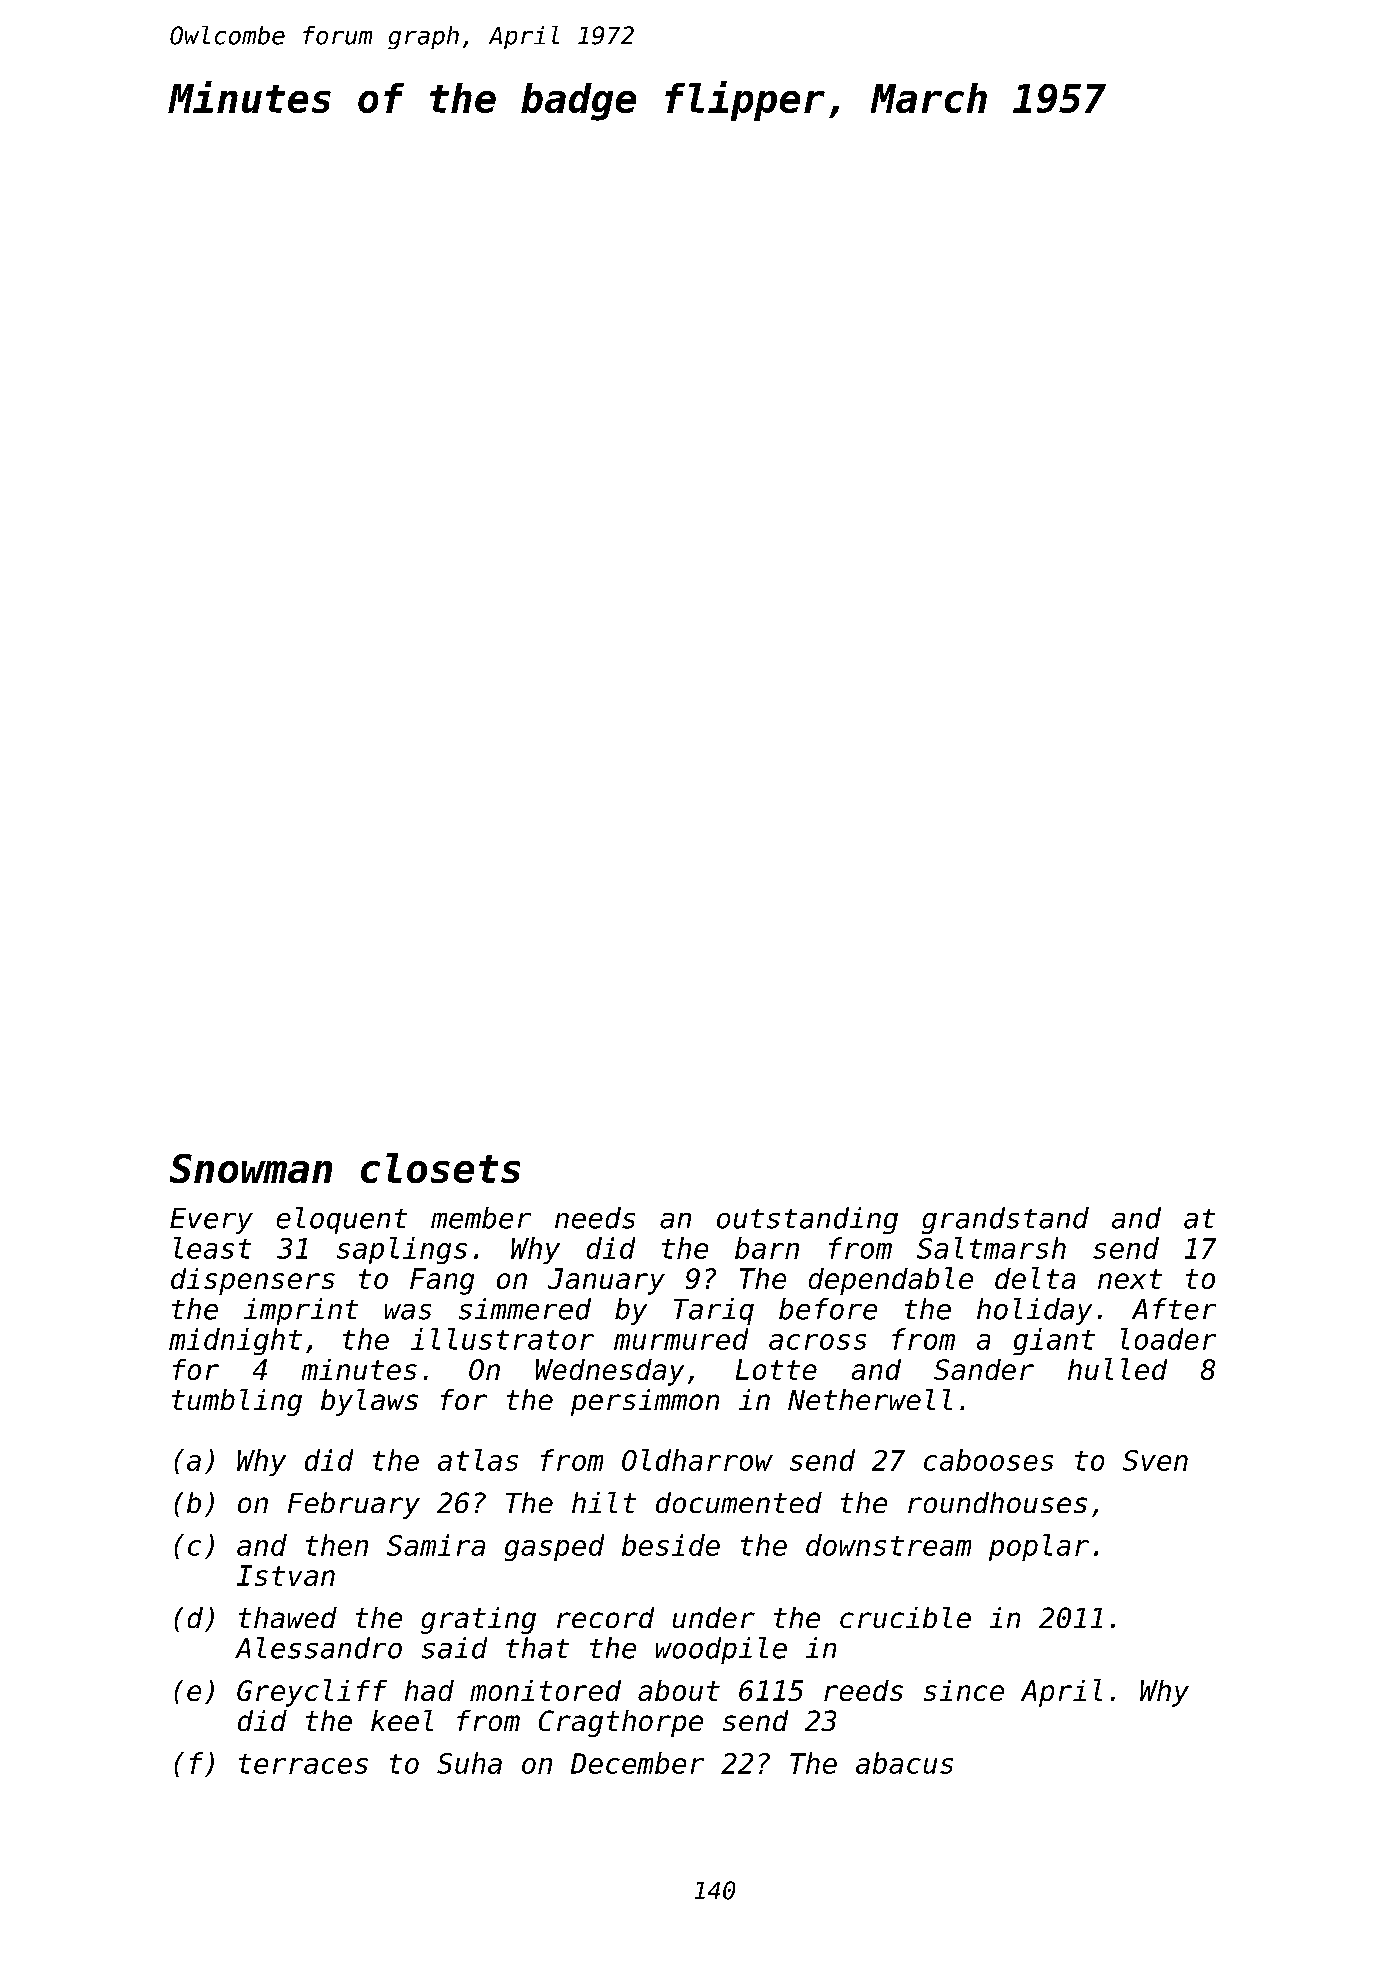 The width and height of the screenshot is (1386, 1969). Describe the element at coordinates (637, 1763) in the screenshot. I see `December` at that location.
